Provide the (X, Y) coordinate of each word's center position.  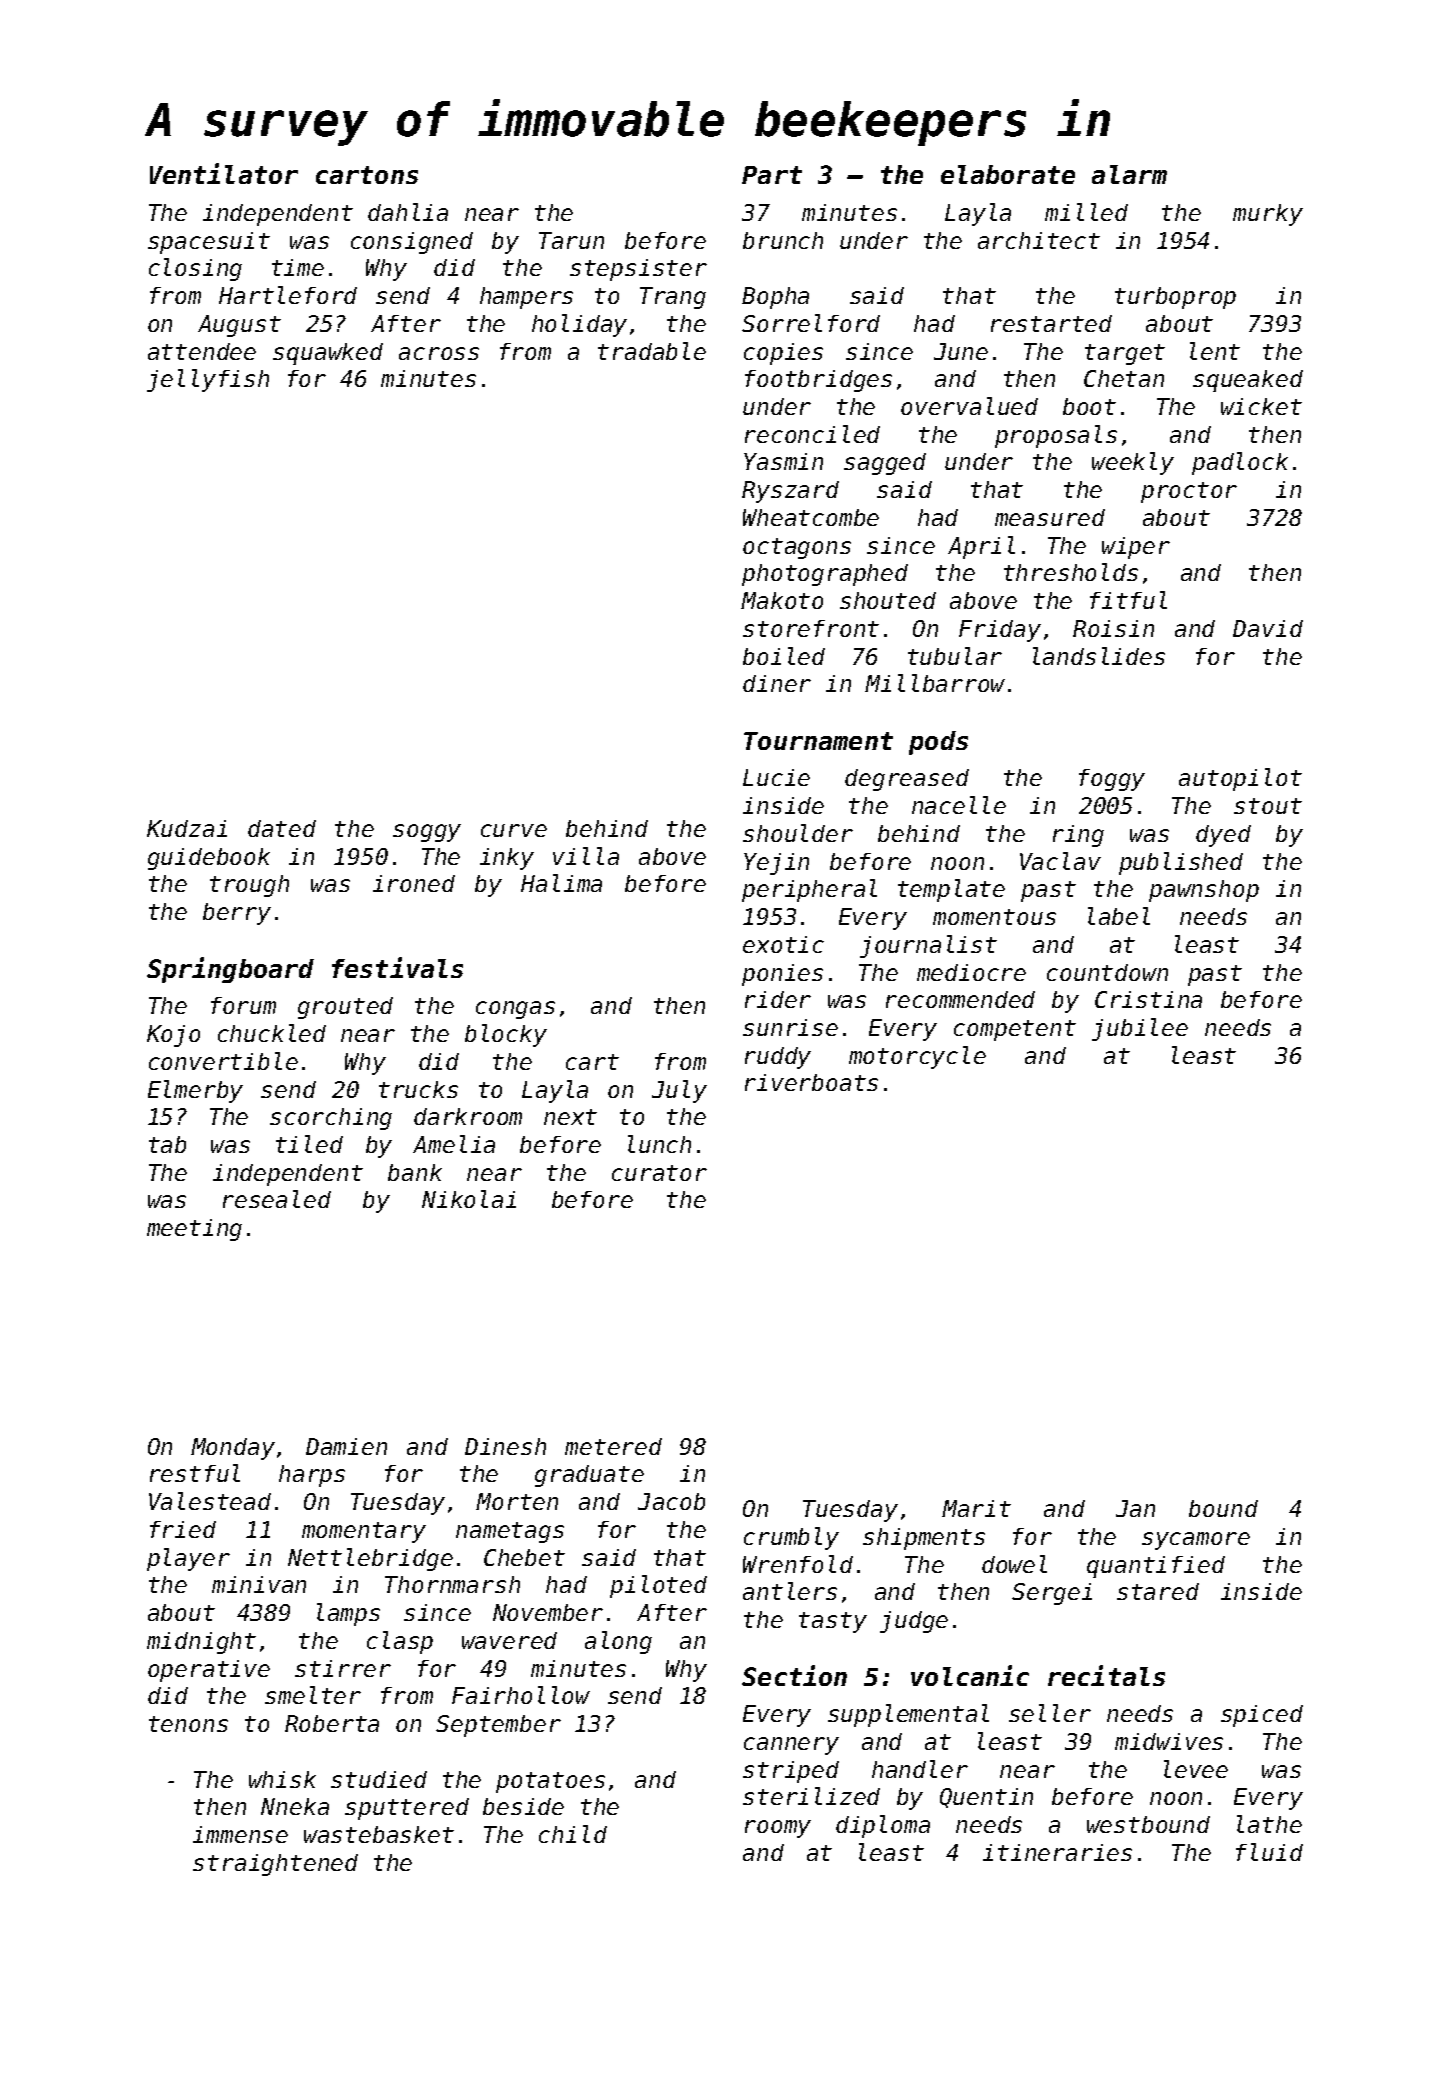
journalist (928, 946)
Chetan (1124, 378)
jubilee (1140, 1029)
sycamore (1196, 1541)
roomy (778, 1829)
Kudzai (187, 828)
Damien (346, 1446)
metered (613, 1446)
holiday (579, 325)
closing (195, 269)
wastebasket (379, 1834)
